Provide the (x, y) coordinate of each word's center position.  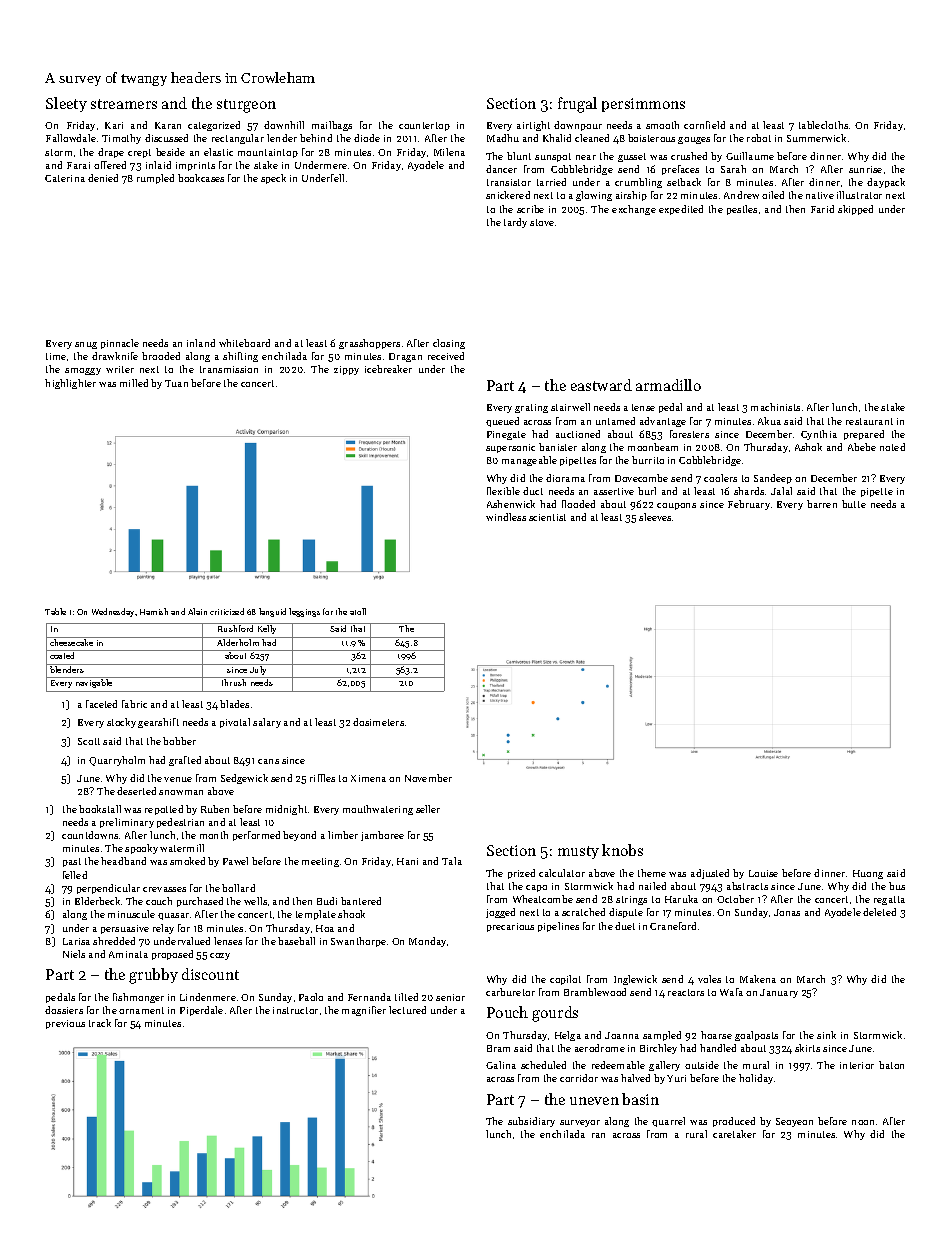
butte (854, 504)
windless (506, 517)
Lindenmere (208, 997)
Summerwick (816, 138)
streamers (124, 104)
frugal (577, 105)
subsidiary (531, 1122)
